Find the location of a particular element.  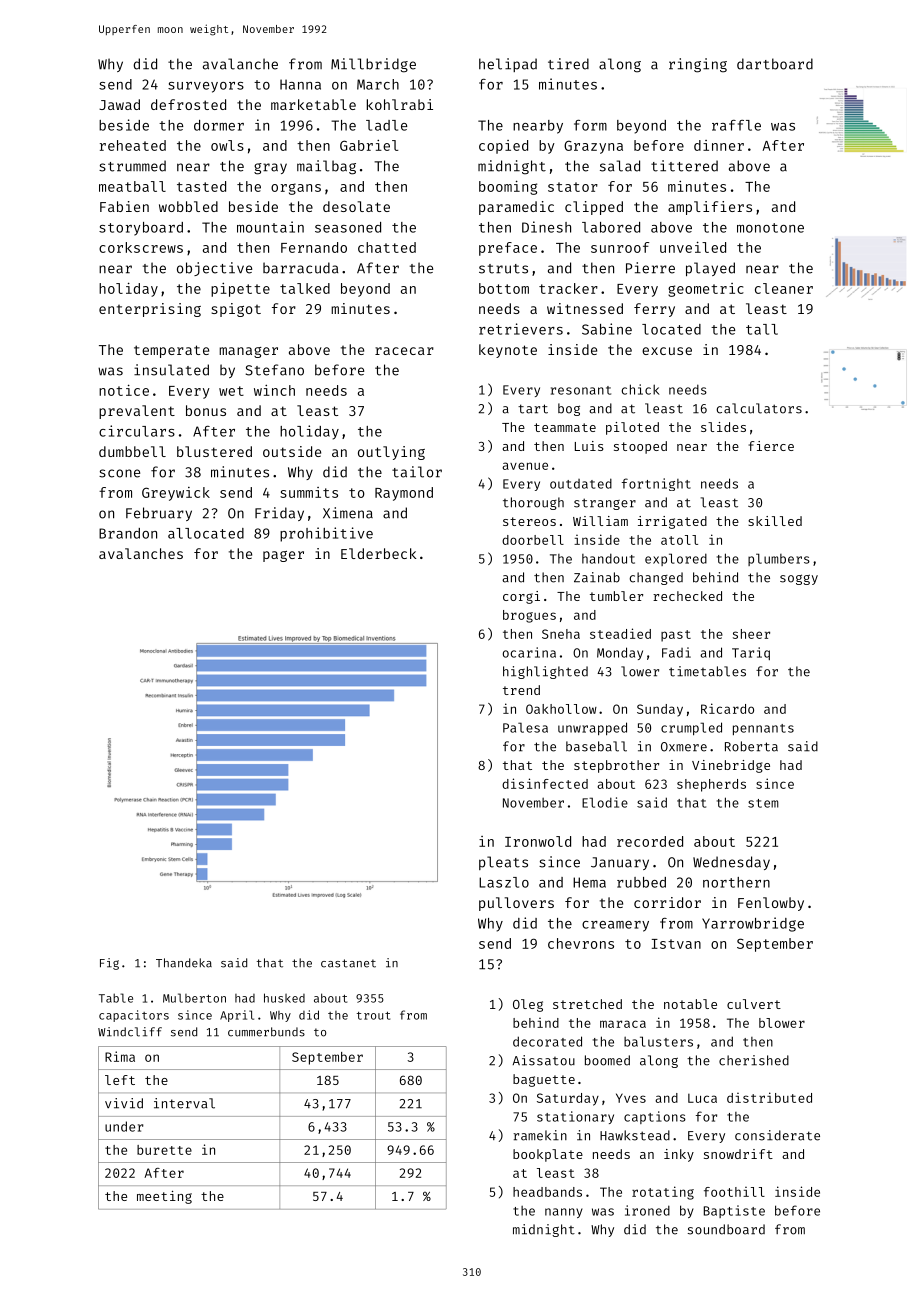

ladle is located at coordinates (386, 125).
